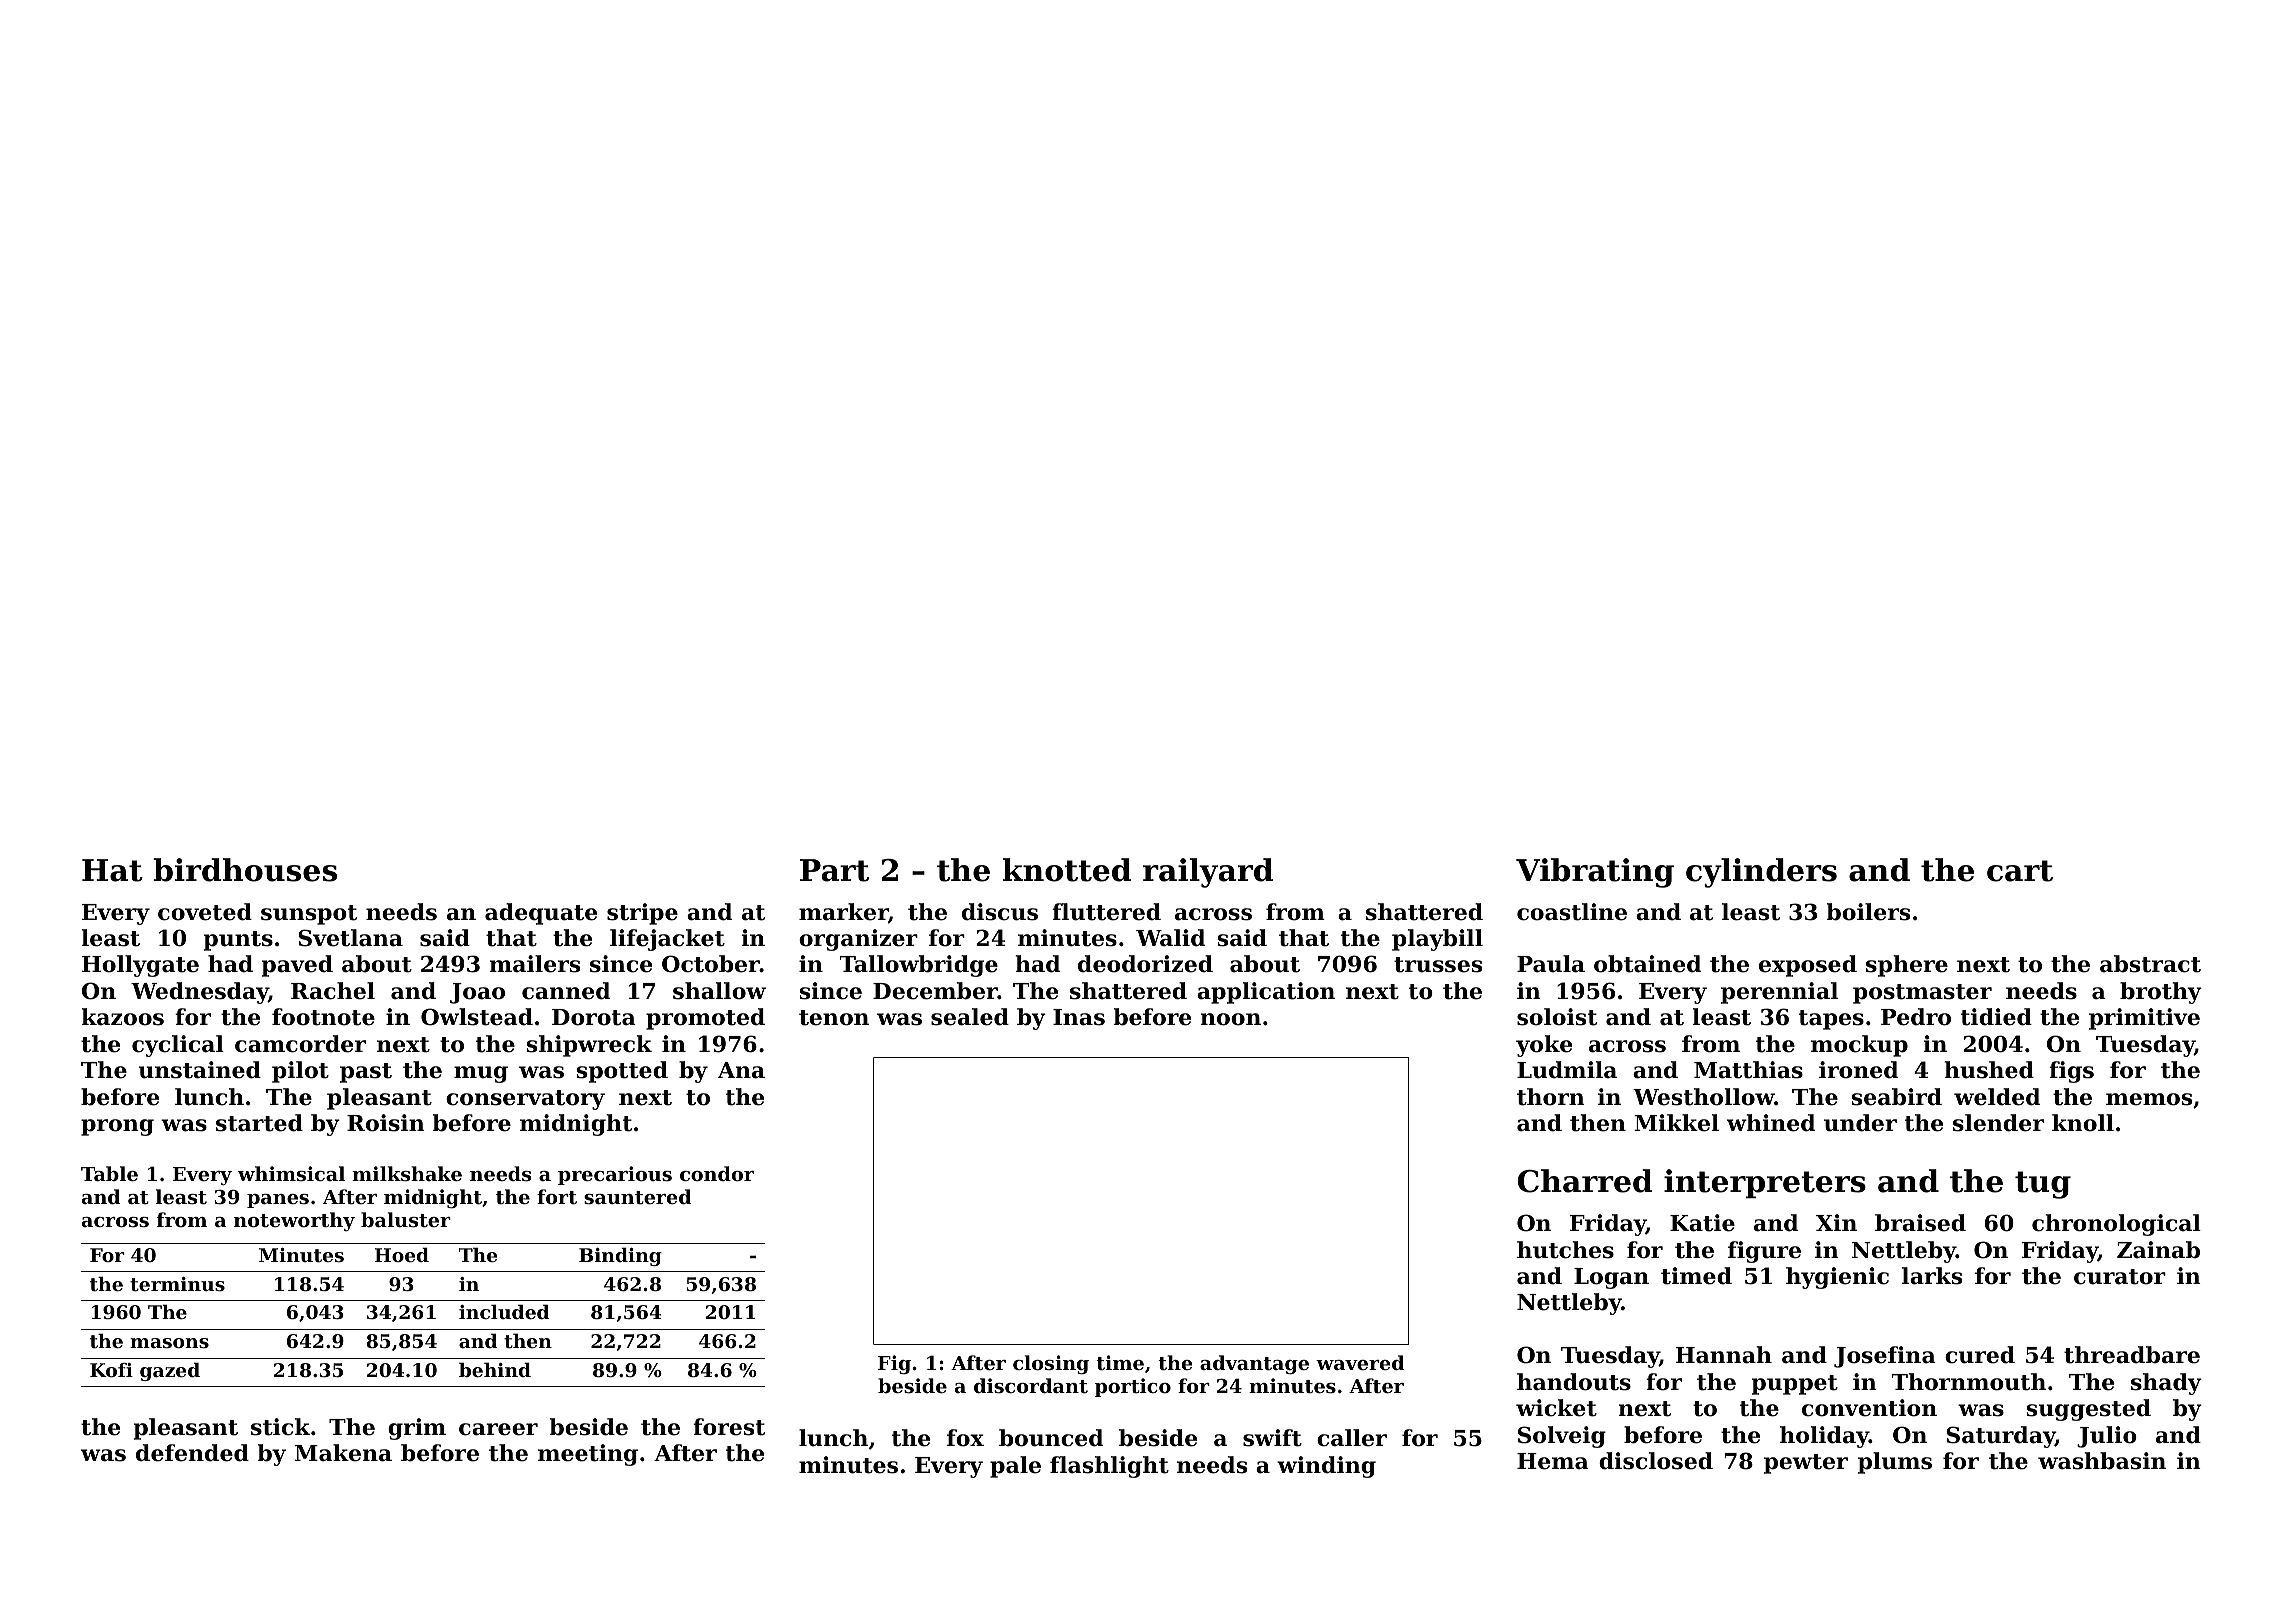  Describe the element at coordinates (2161, 993) in the page. I see `brothy` at that location.
